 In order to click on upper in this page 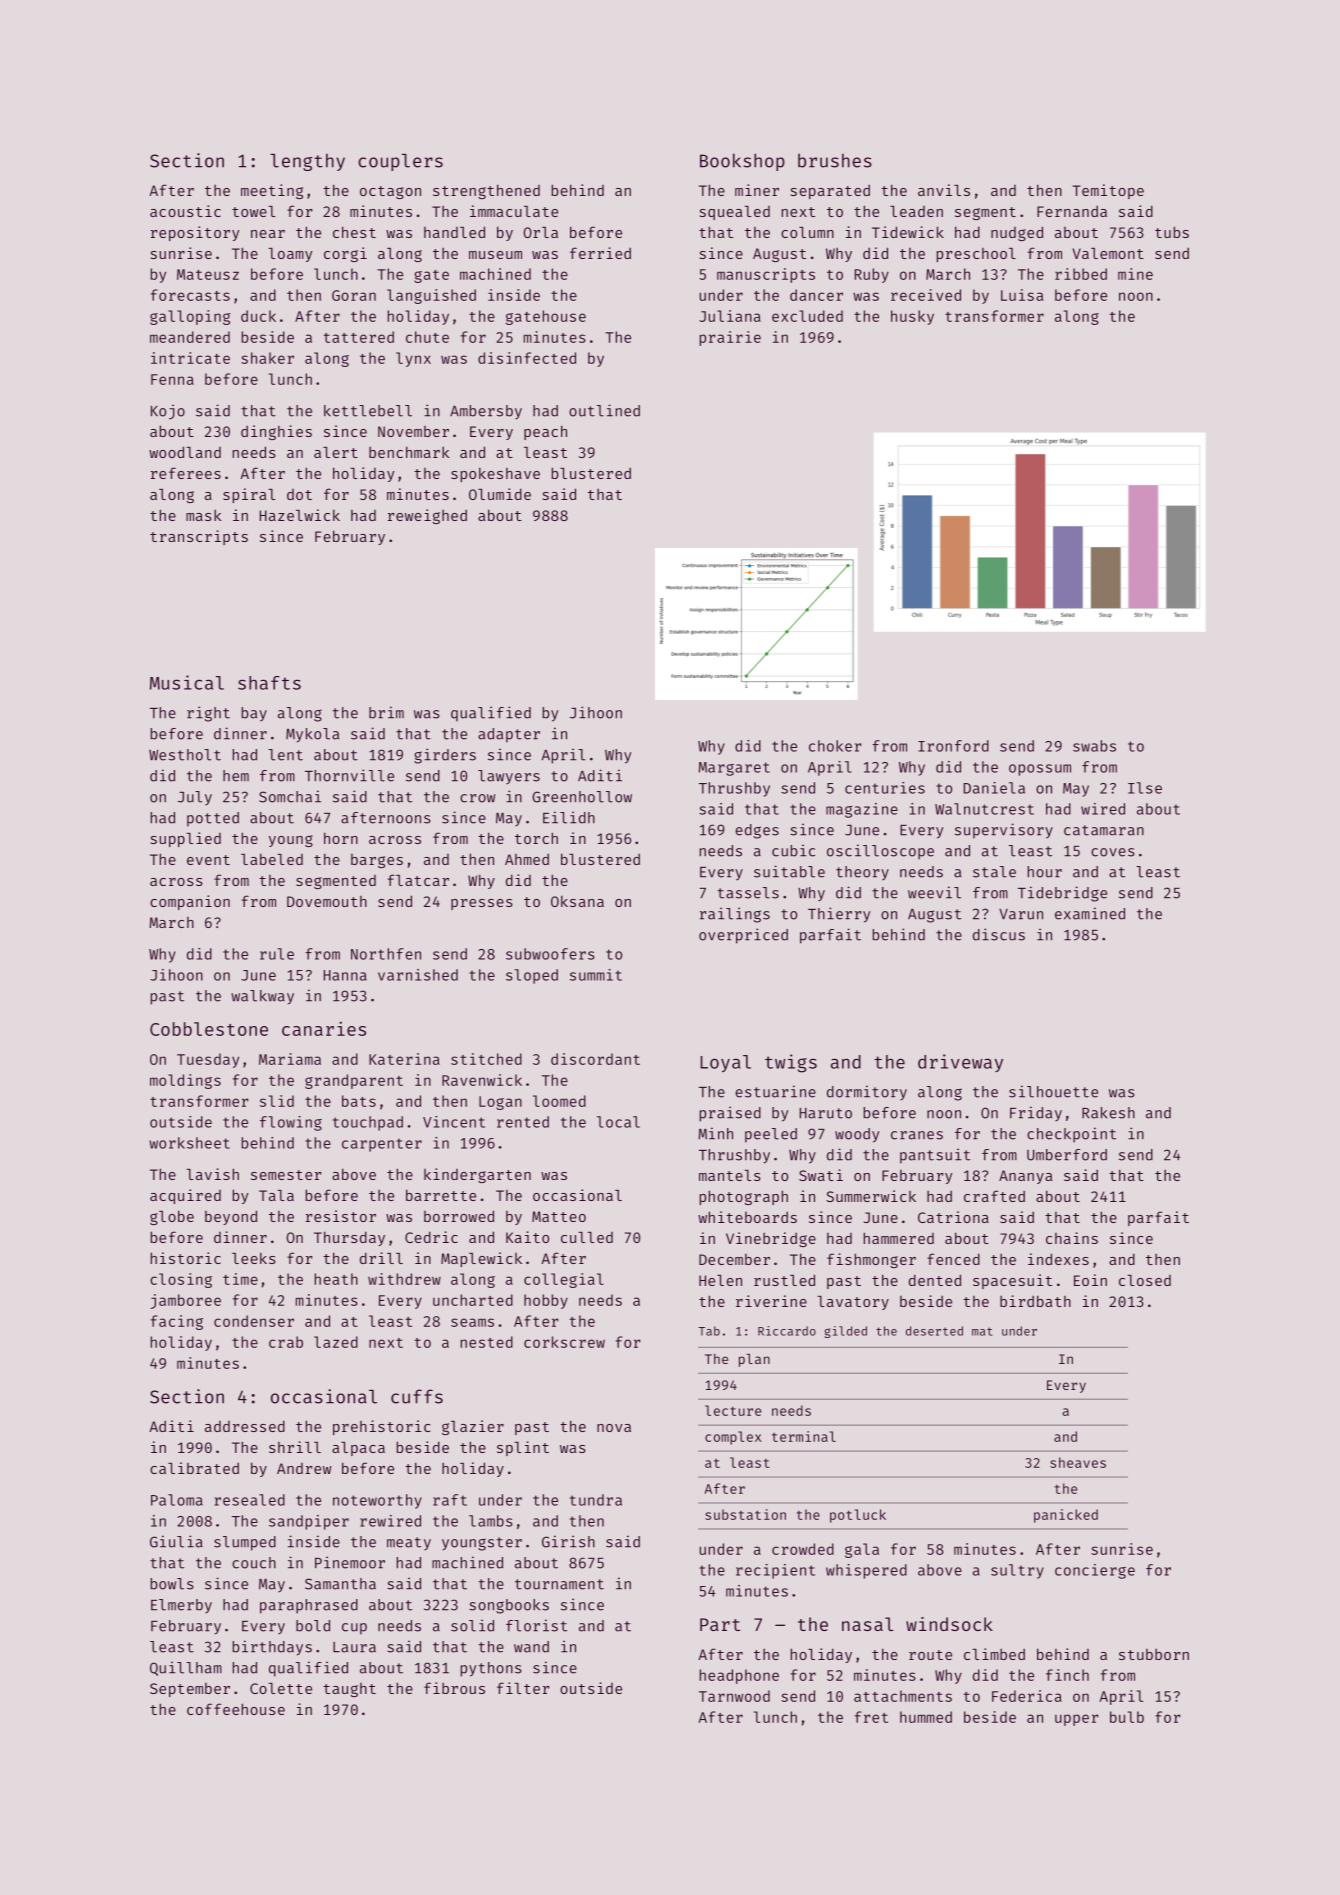, I will do `click(1076, 1720)`.
